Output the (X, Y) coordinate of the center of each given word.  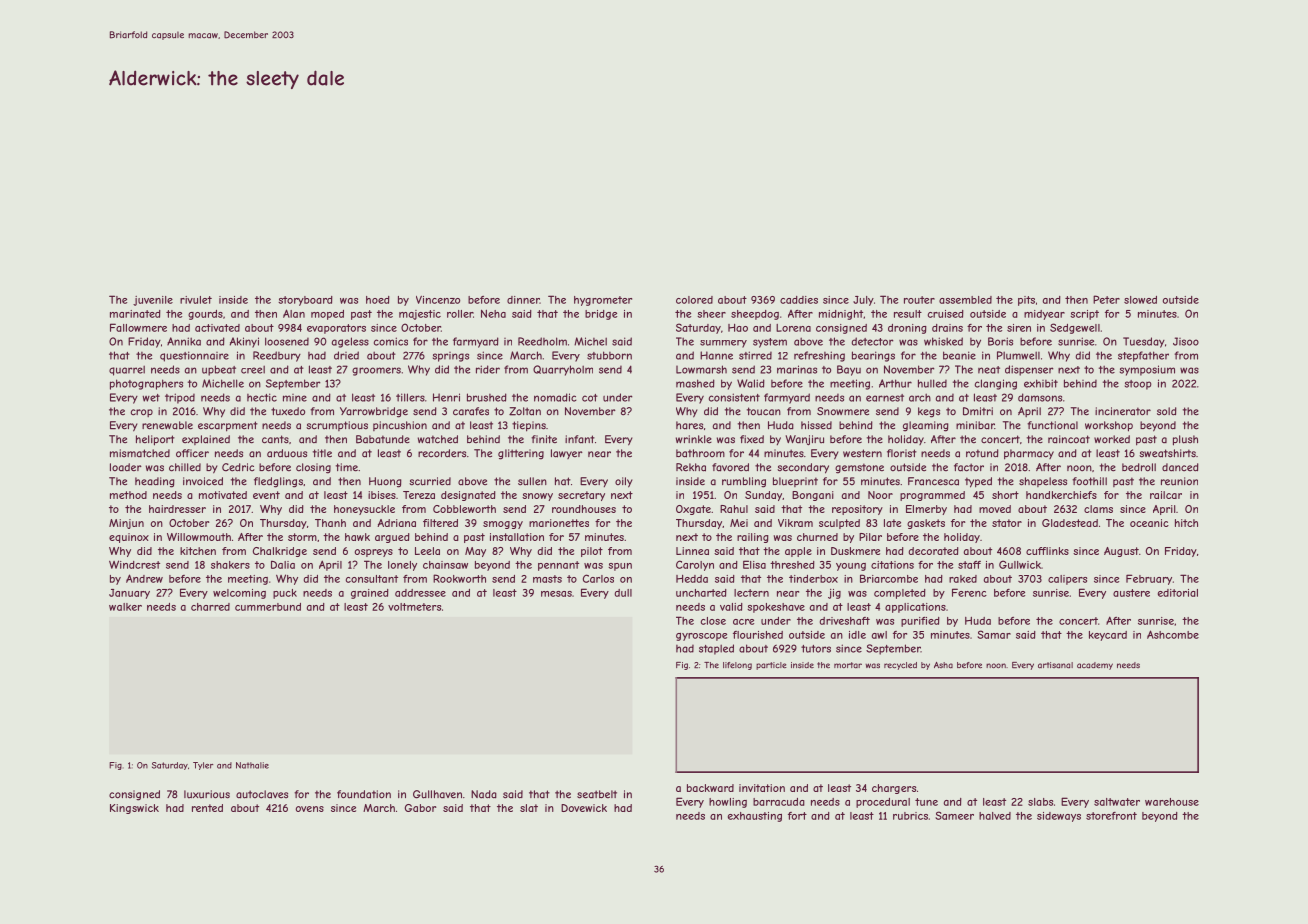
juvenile (153, 301)
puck (285, 594)
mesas (556, 594)
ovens (310, 809)
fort (797, 816)
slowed (1140, 300)
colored (694, 300)
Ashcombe (1173, 634)
